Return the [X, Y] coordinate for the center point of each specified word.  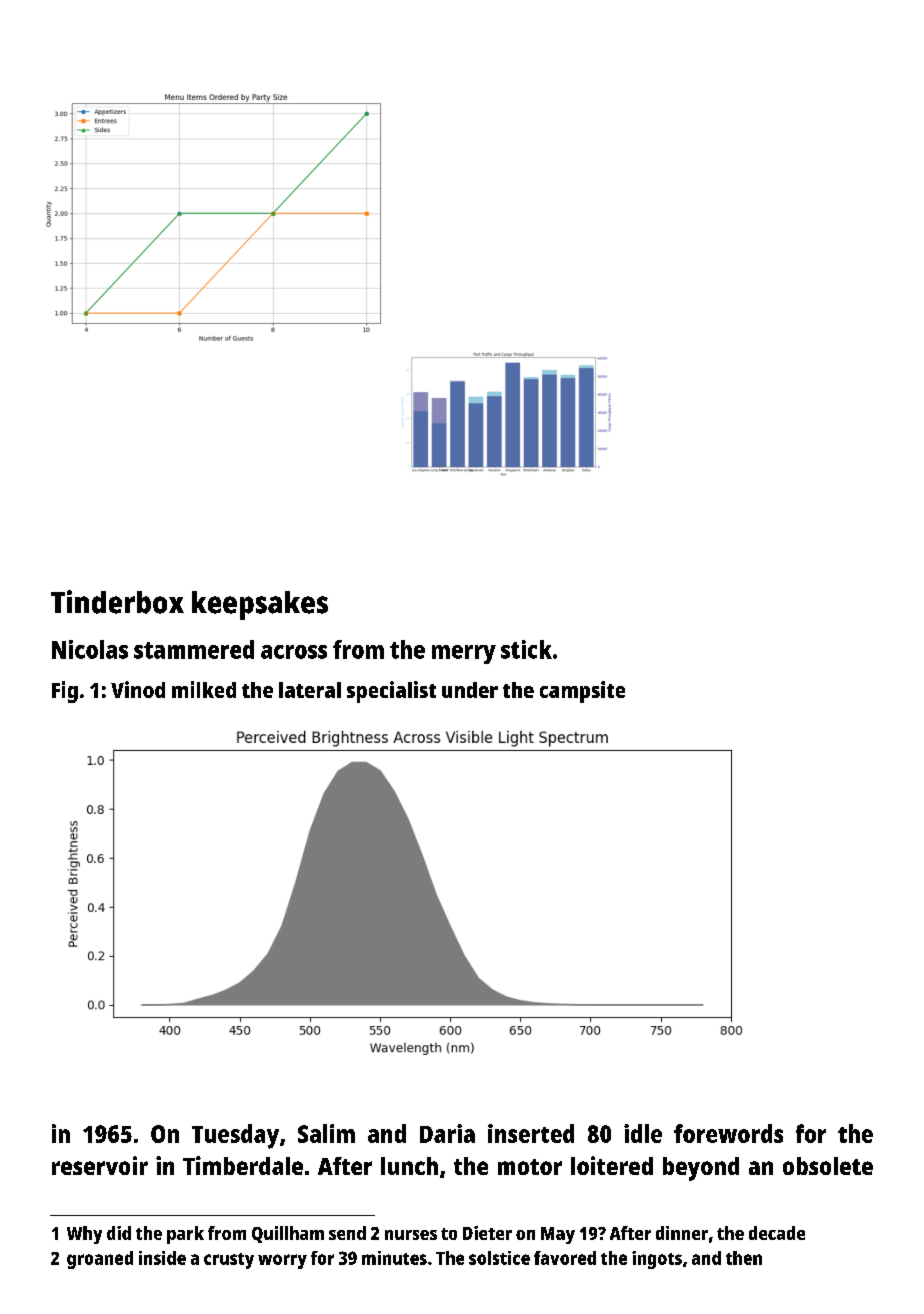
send [347, 1233]
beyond [701, 1169]
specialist [391, 692]
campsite [582, 692]
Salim [326, 1133]
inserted [531, 1133]
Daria [447, 1133]
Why [84, 1235]
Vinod [138, 689]
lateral [310, 690]
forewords [728, 1133]
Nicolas [90, 649]
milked [204, 689]
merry [464, 654]
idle [643, 1133]
